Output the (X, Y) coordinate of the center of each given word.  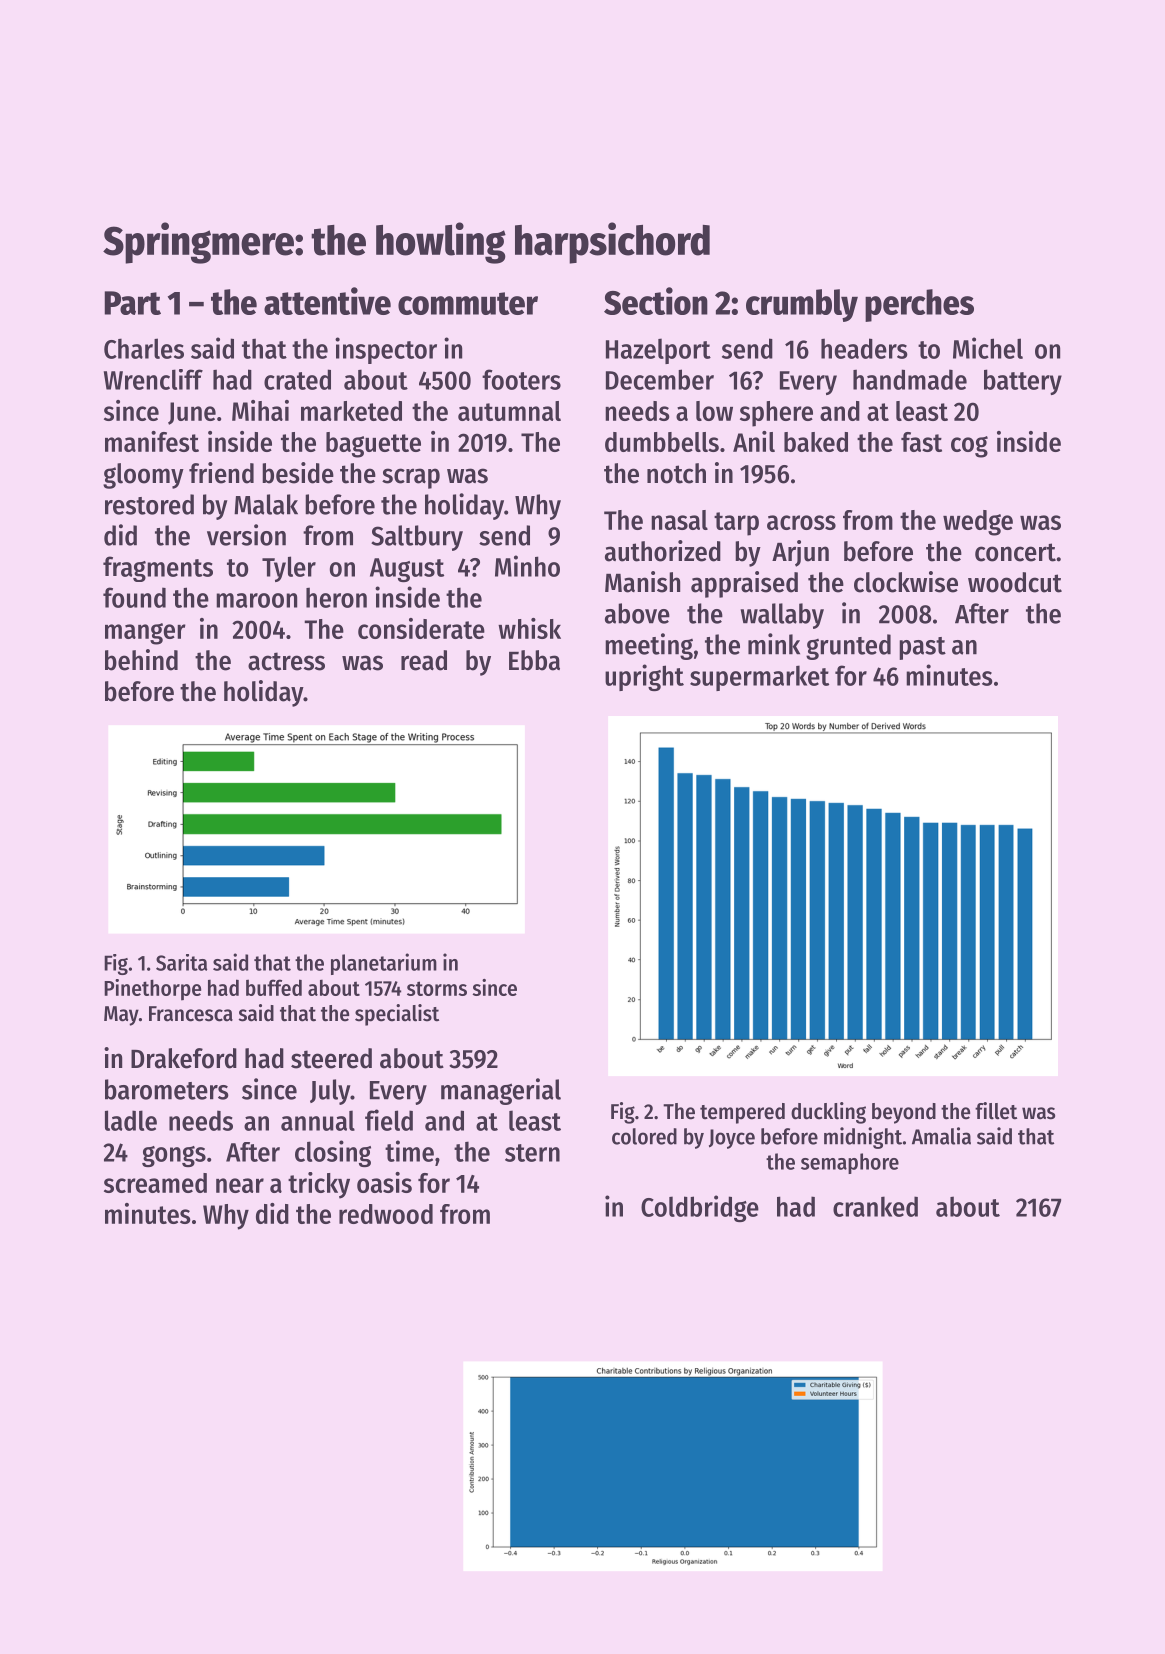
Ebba (534, 660)
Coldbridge (700, 1208)
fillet (996, 1111)
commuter (468, 303)
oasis (384, 1182)
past (922, 648)
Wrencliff (153, 379)
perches (919, 305)
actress (286, 661)
